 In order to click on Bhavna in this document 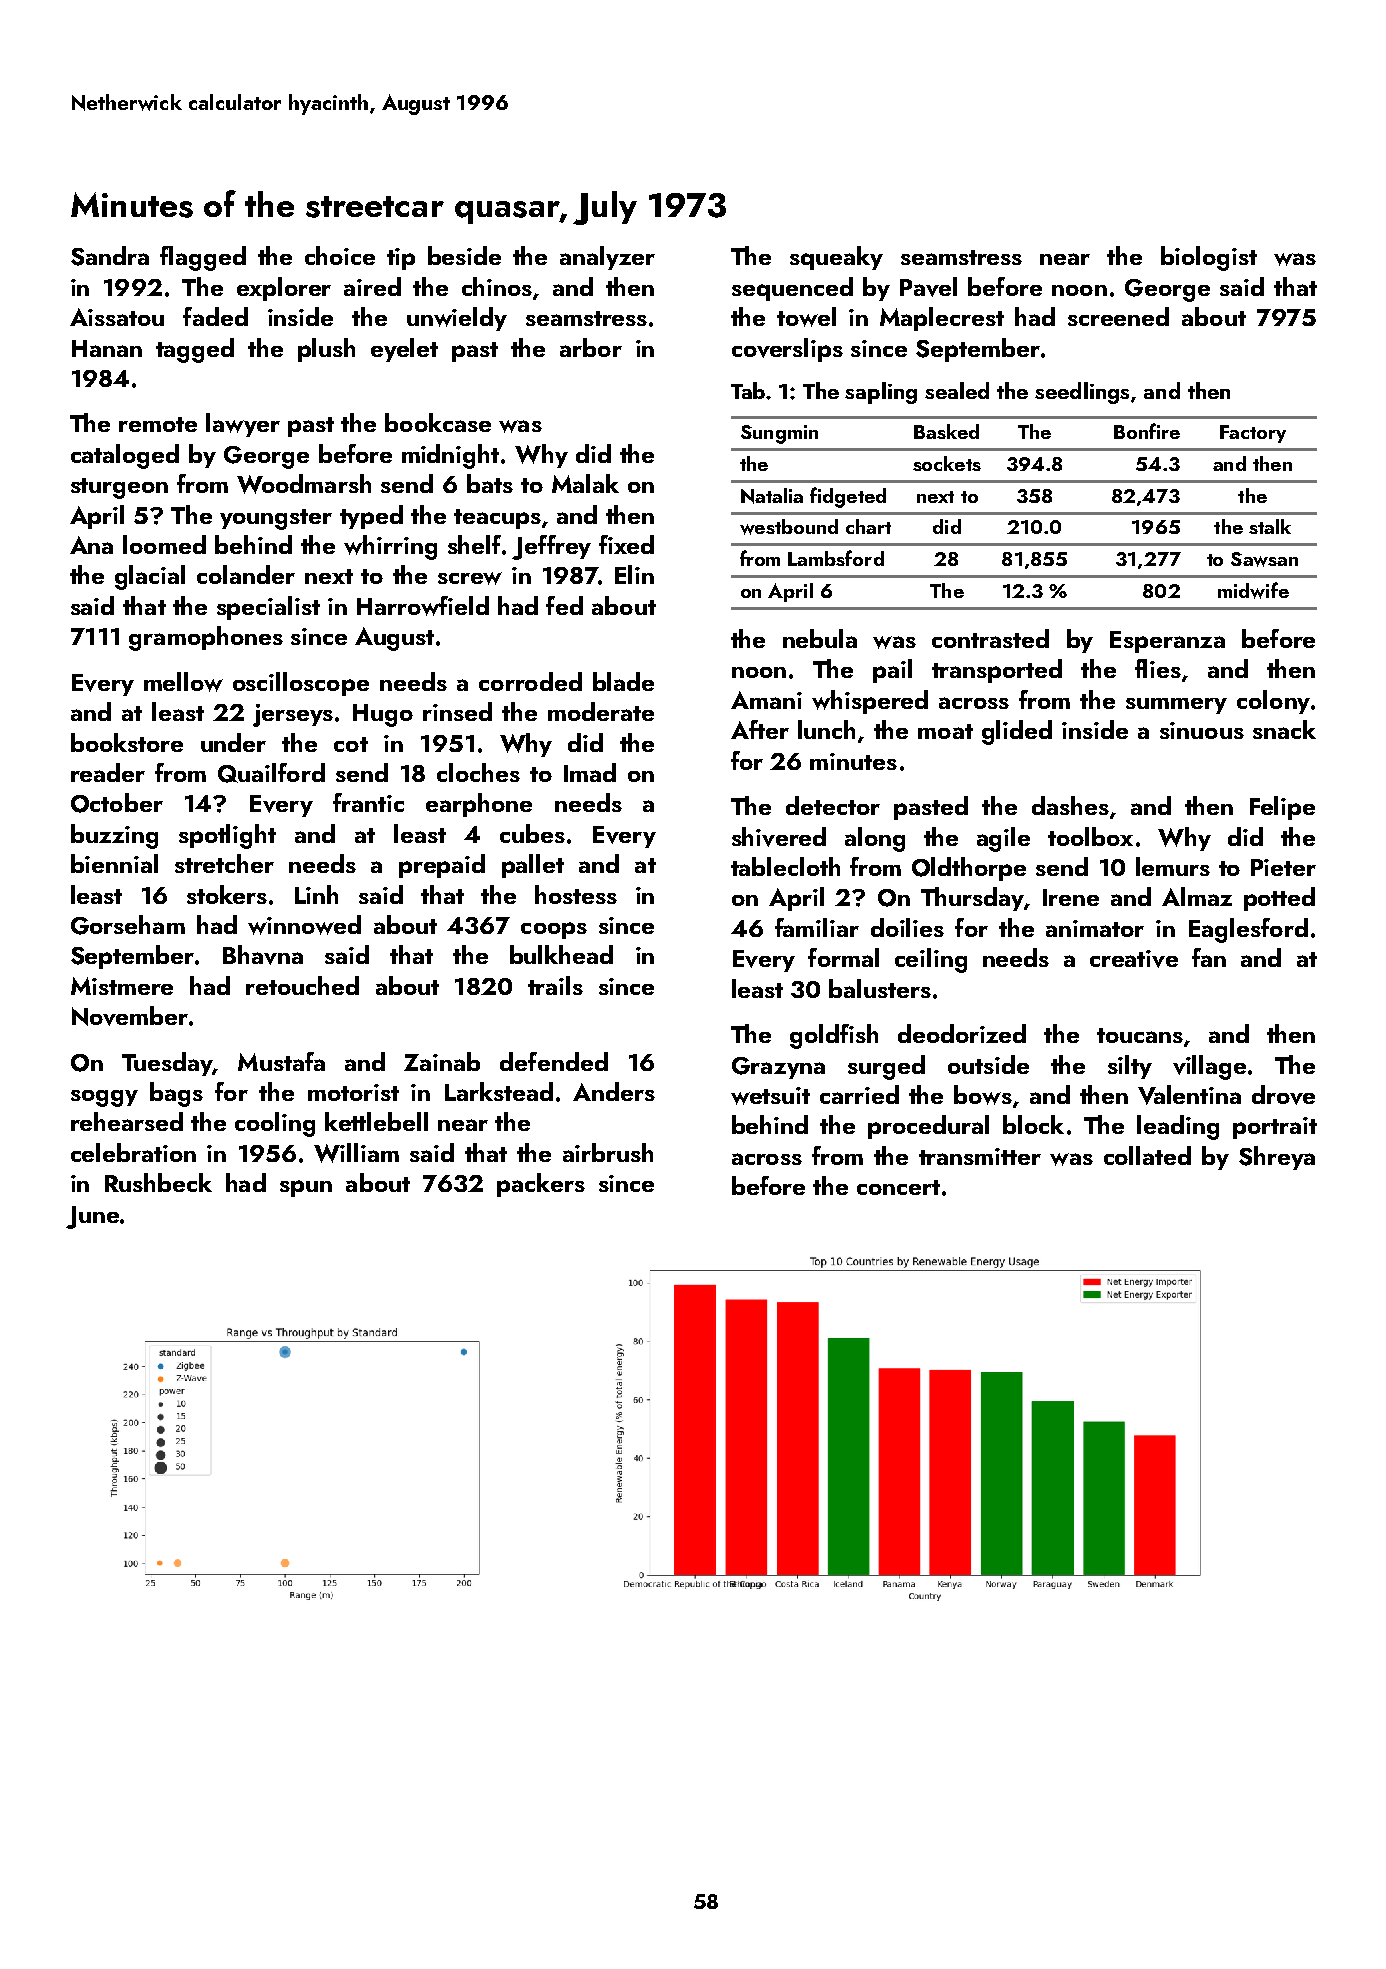, I will do `click(263, 955)`.
